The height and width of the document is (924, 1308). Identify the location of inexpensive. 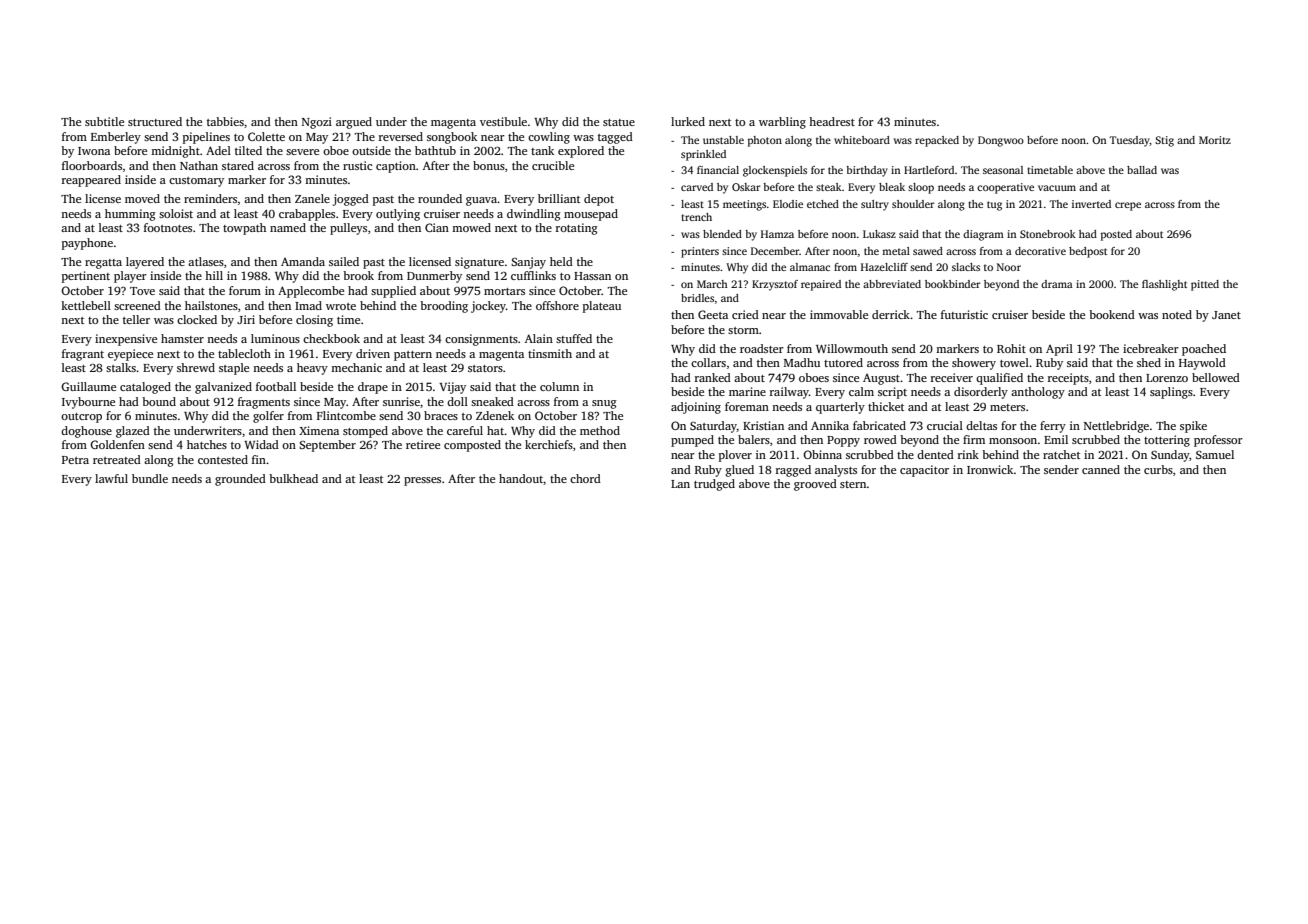
(126, 340).
